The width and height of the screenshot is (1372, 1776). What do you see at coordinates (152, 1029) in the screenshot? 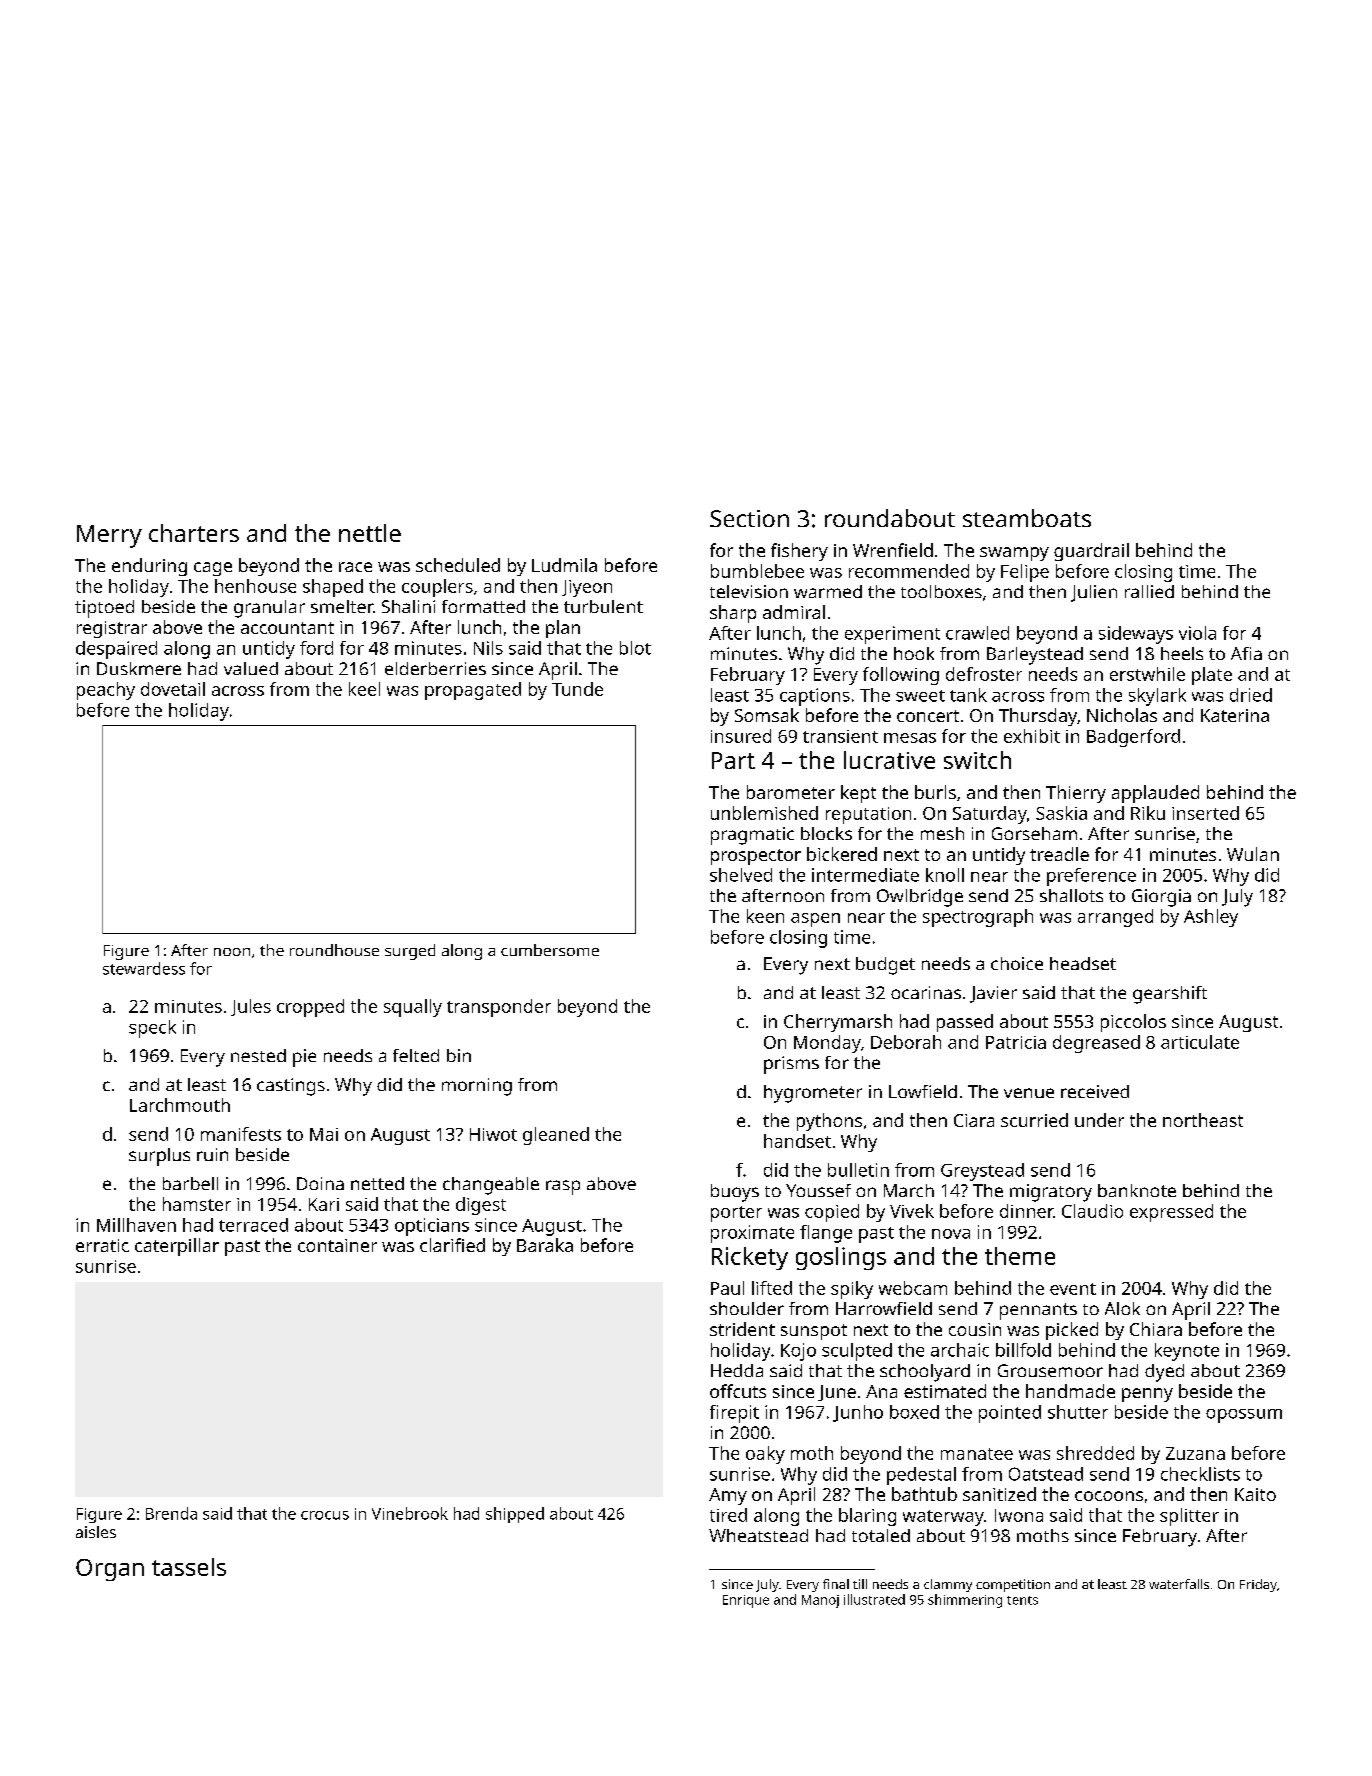
I see `speck` at bounding box center [152, 1029].
